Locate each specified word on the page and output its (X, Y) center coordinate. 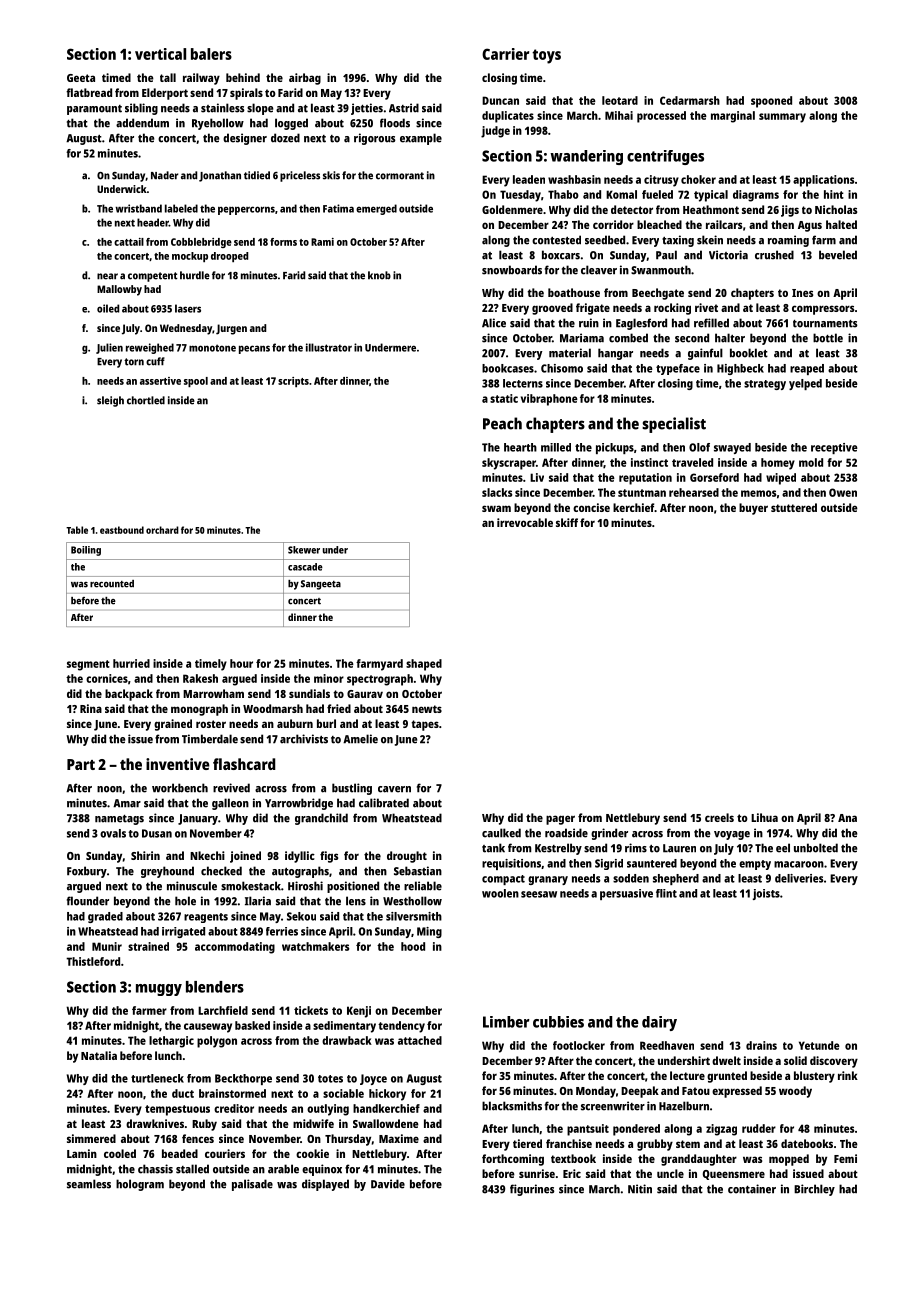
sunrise (537, 1173)
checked (221, 871)
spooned (771, 102)
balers (211, 54)
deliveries (799, 878)
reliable (423, 886)
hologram (140, 1185)
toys (546, 56)
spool (196, 382)
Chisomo (562, 368)
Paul (666, 255)
